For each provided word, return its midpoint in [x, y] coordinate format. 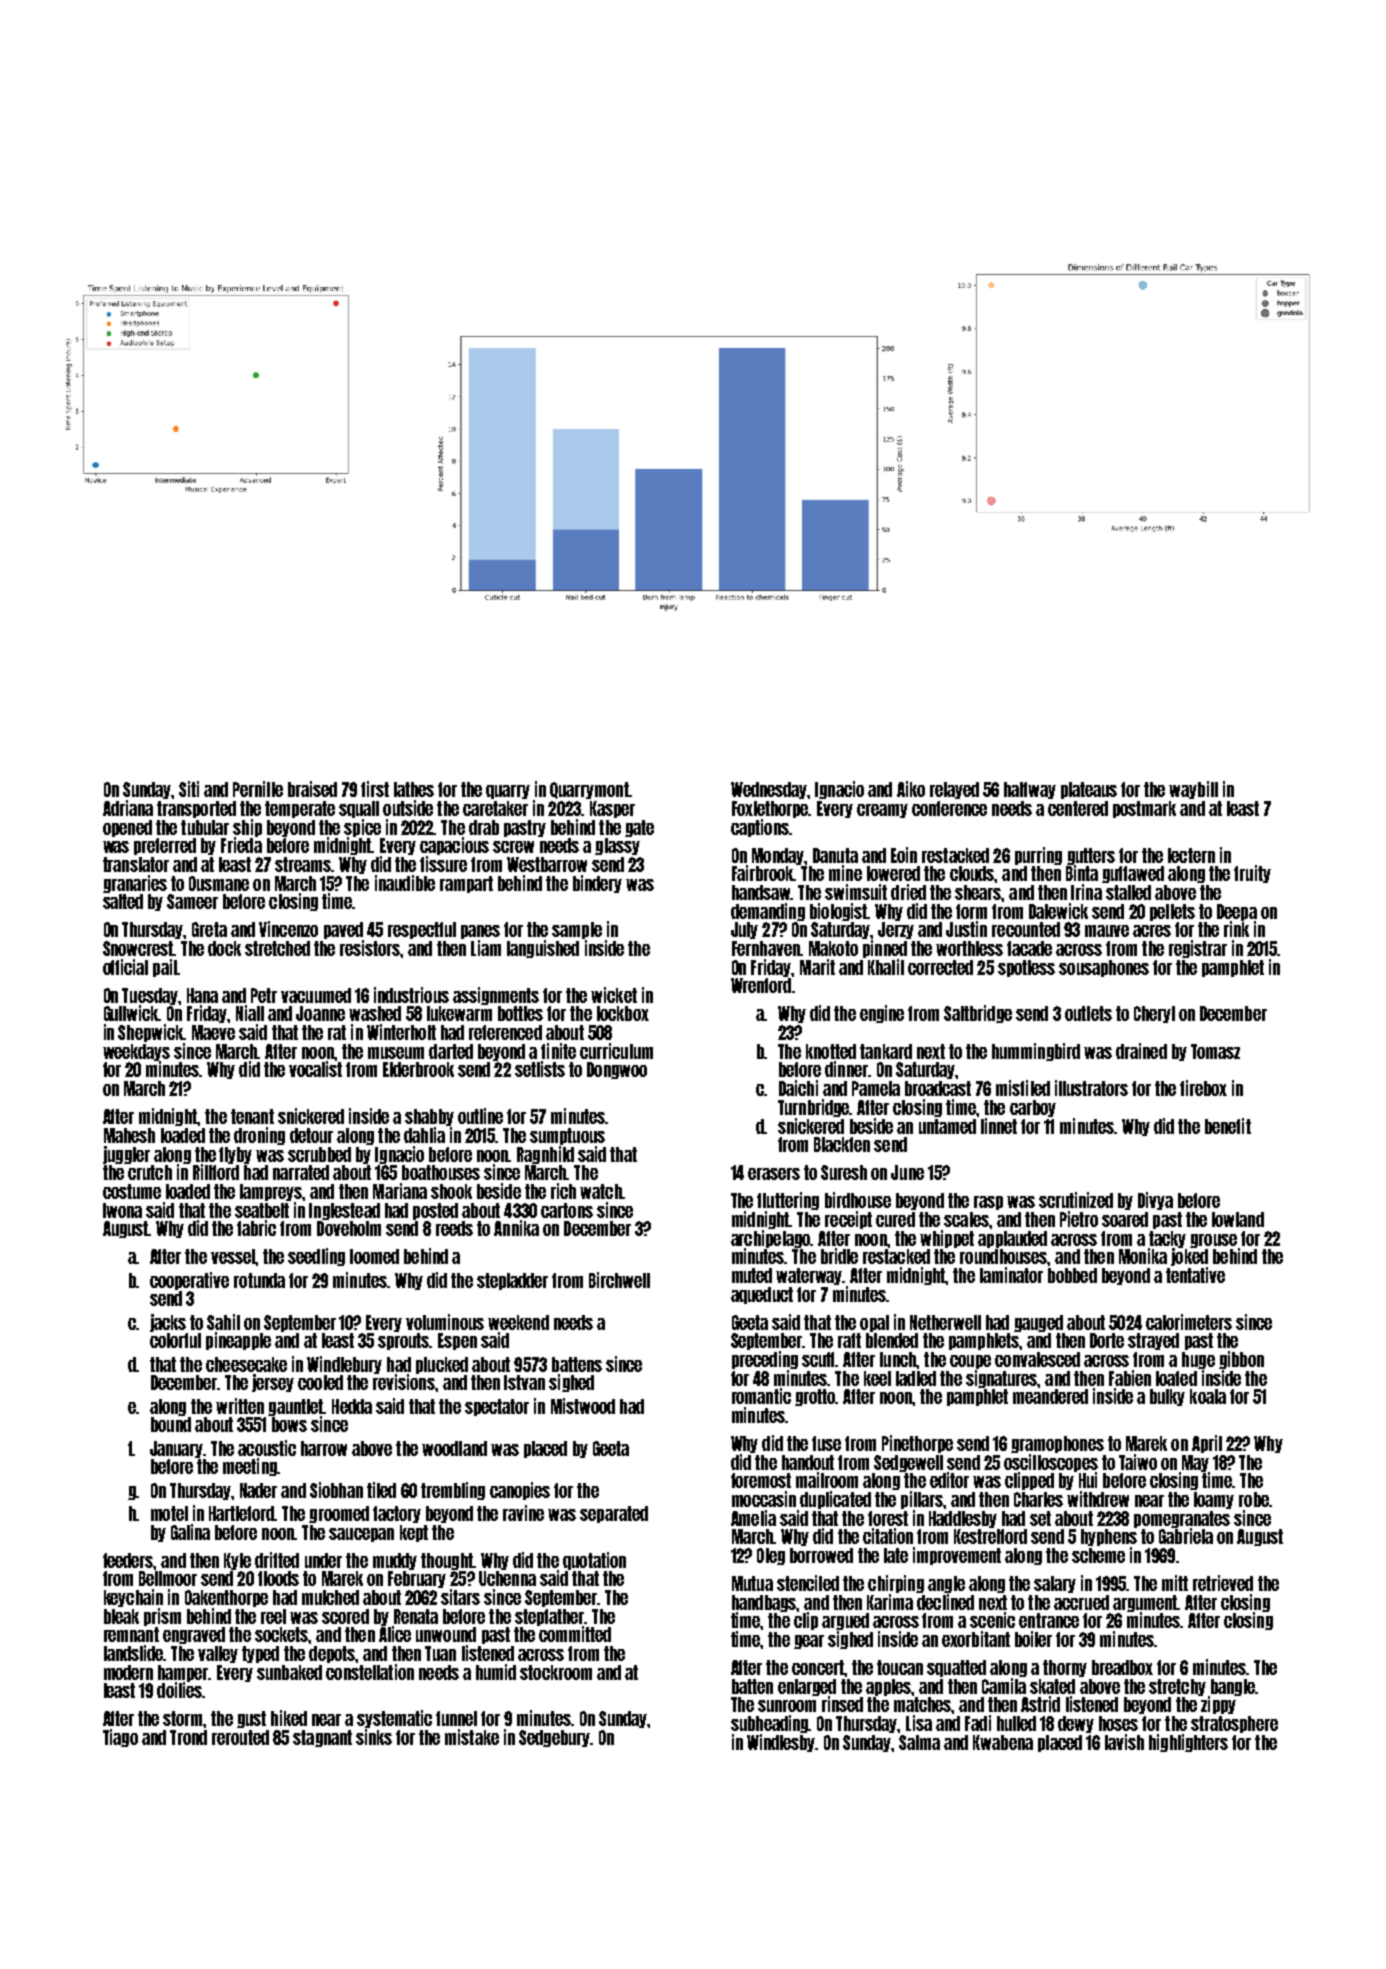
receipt [848, 1220]
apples [888, 1687]
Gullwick [132, 1013]
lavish [1124, 1742]
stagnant [322, 1738]
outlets [1088, 1013]
